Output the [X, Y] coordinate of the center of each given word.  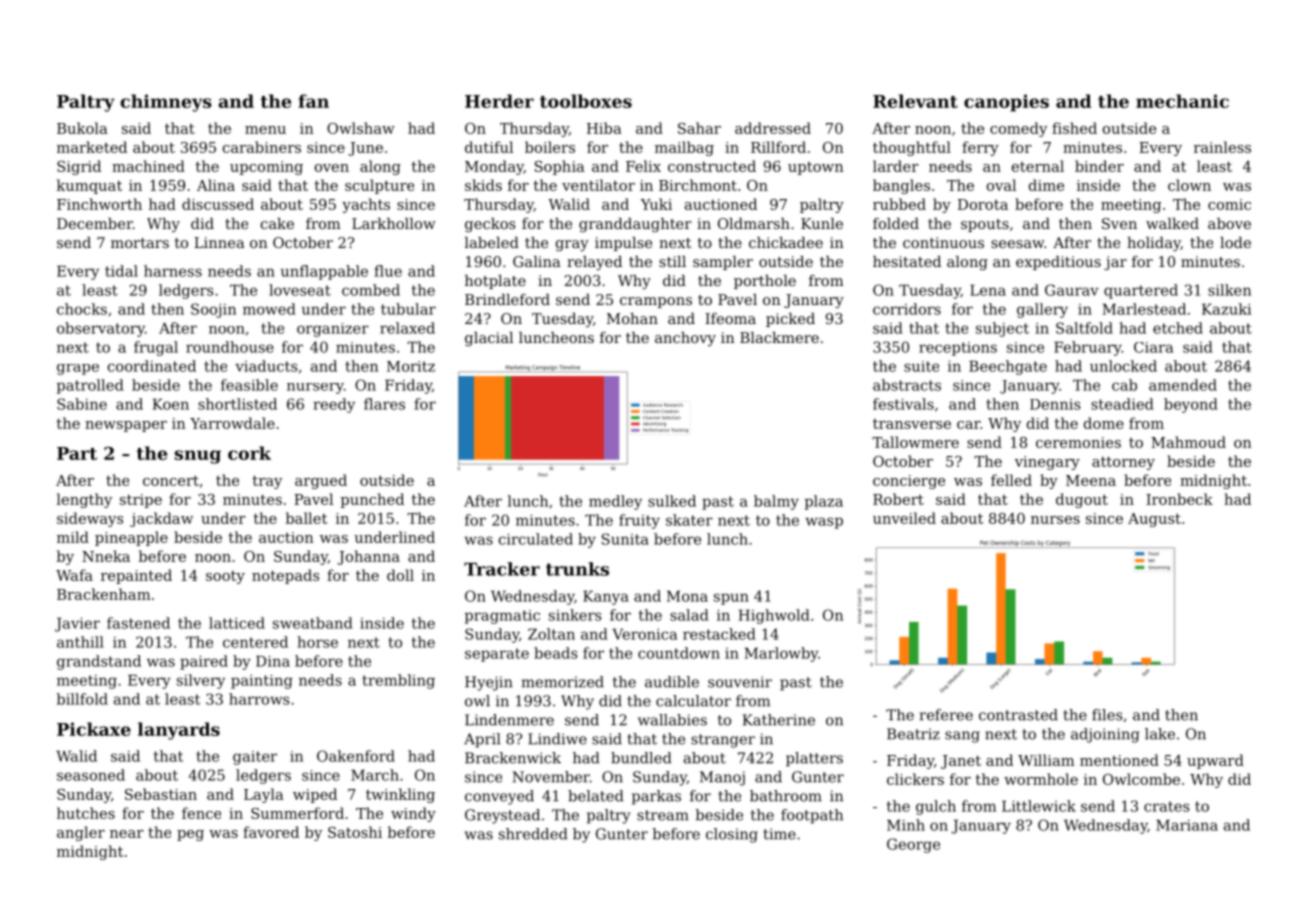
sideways [90, 519]
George [913, 845]
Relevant [915, 101]
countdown [679, 653]
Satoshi [355, 832]
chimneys [166, 103]
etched [1178, 328]
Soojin [213, 310]
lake [1160, 734]
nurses [1055, 520]
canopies [1006, 103]
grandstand [99, 662]
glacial [489, 339]
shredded [533, 834]
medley [615, 502]
